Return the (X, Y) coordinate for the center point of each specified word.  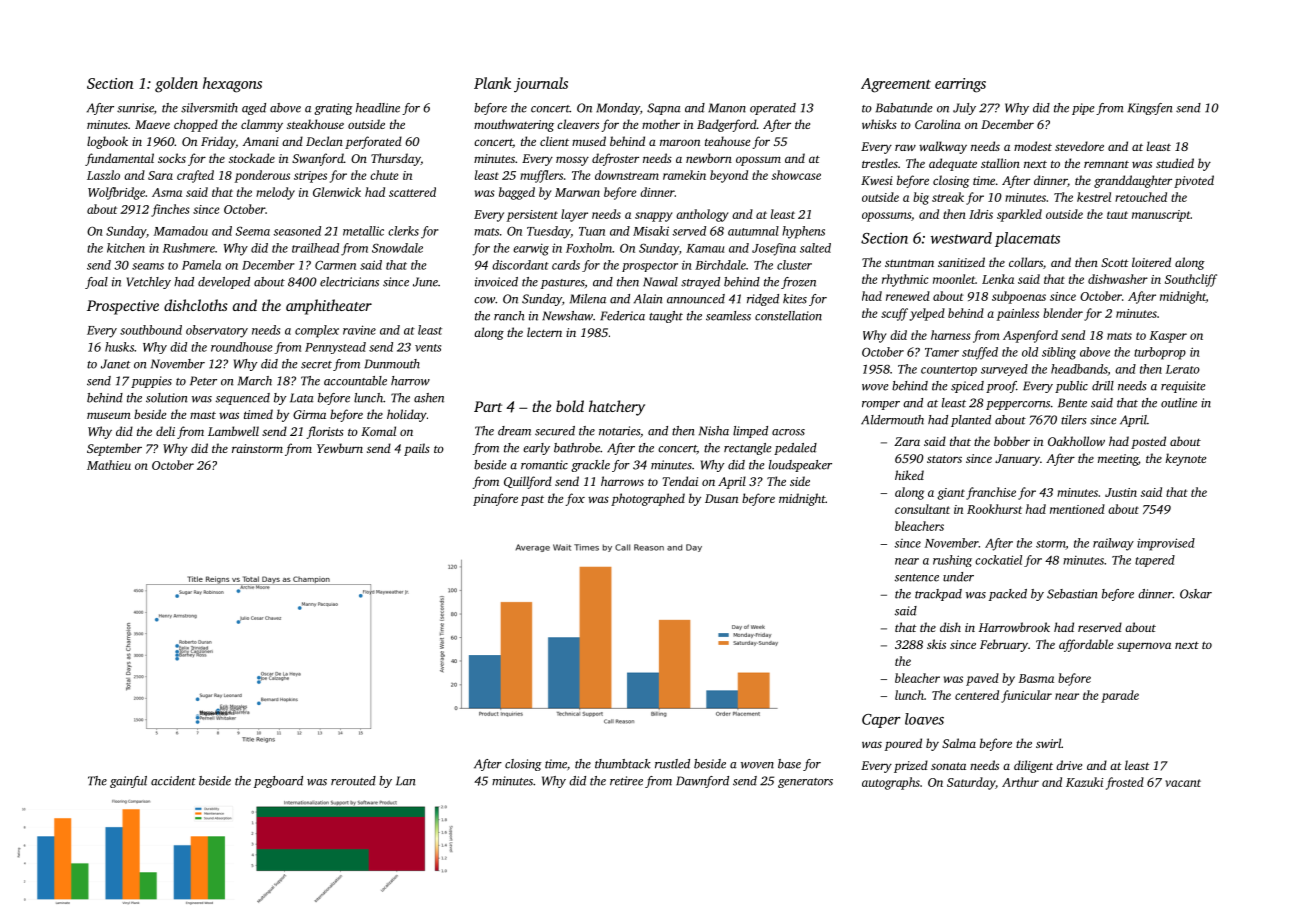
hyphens (803, 232)
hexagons (232, 85)
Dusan (721, 498)
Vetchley (149, 283)
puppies (151, 382)
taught (666, 317)
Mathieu (109, 465)
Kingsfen (1150, 109)
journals (541, 84)
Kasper (1168, 337)
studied (1175, 163)
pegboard (278, 782)
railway (1113, 544)
